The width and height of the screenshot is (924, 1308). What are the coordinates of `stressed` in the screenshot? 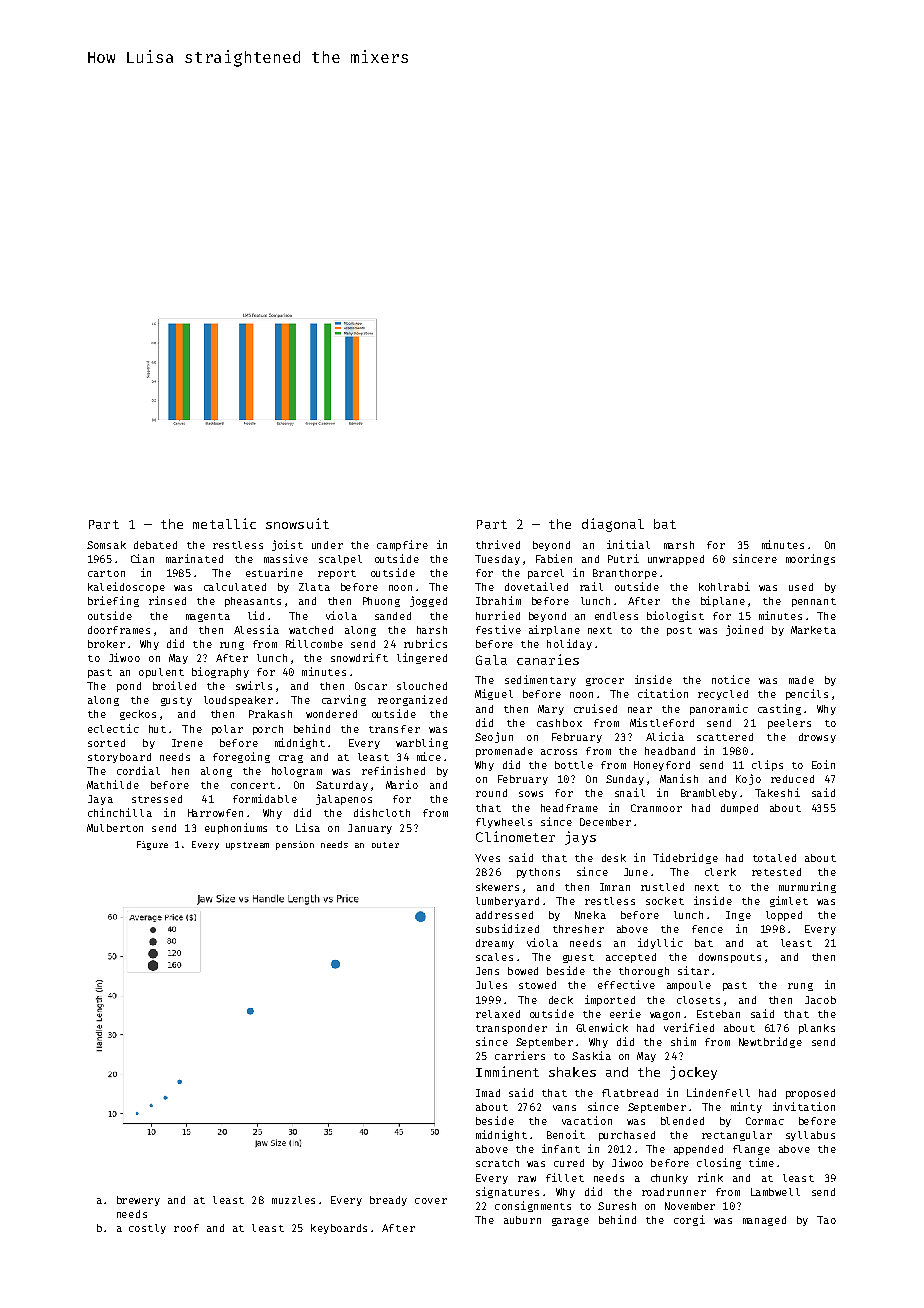 It's located at (157, 799).
